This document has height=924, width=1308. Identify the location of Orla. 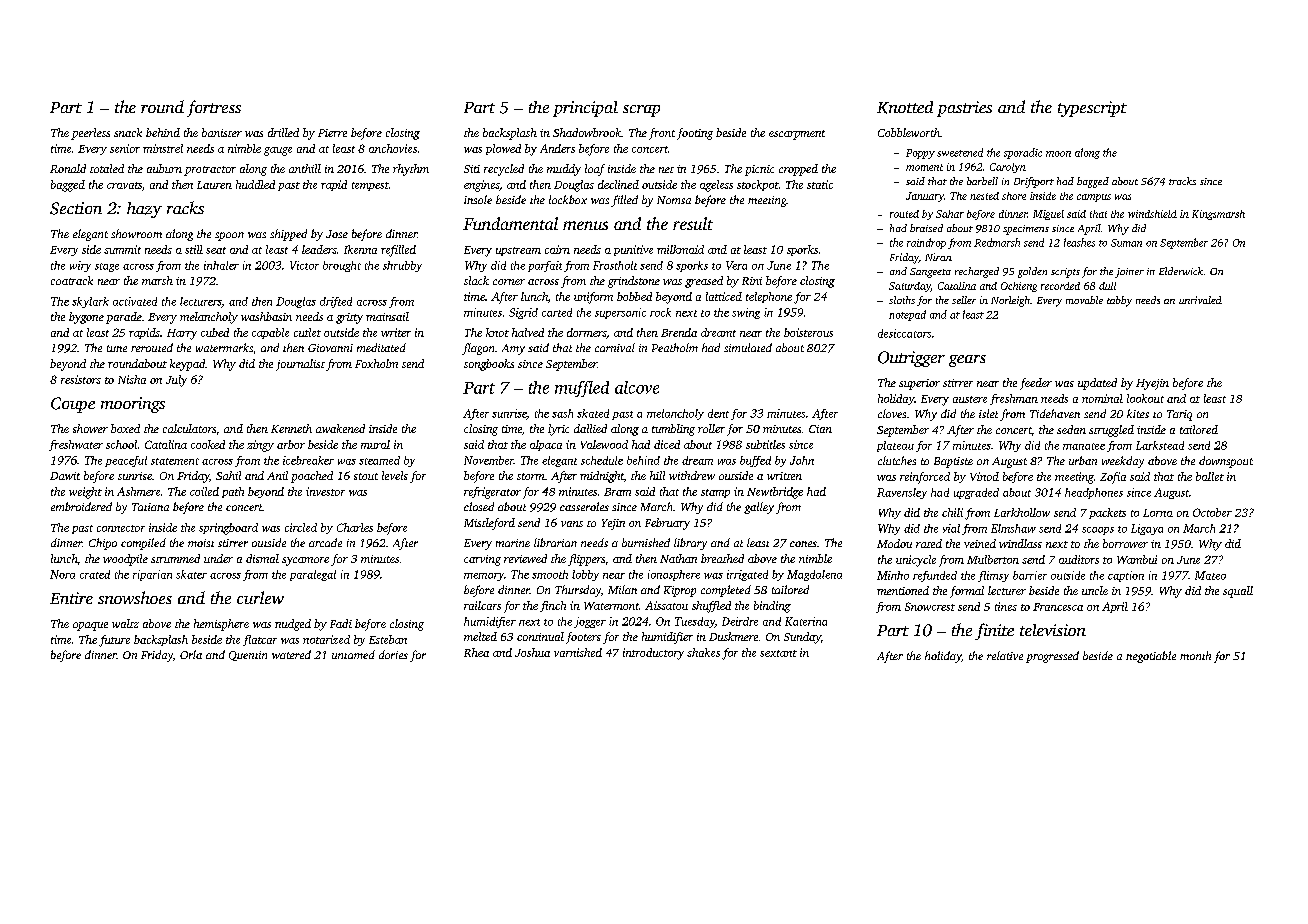
(191, 654).
